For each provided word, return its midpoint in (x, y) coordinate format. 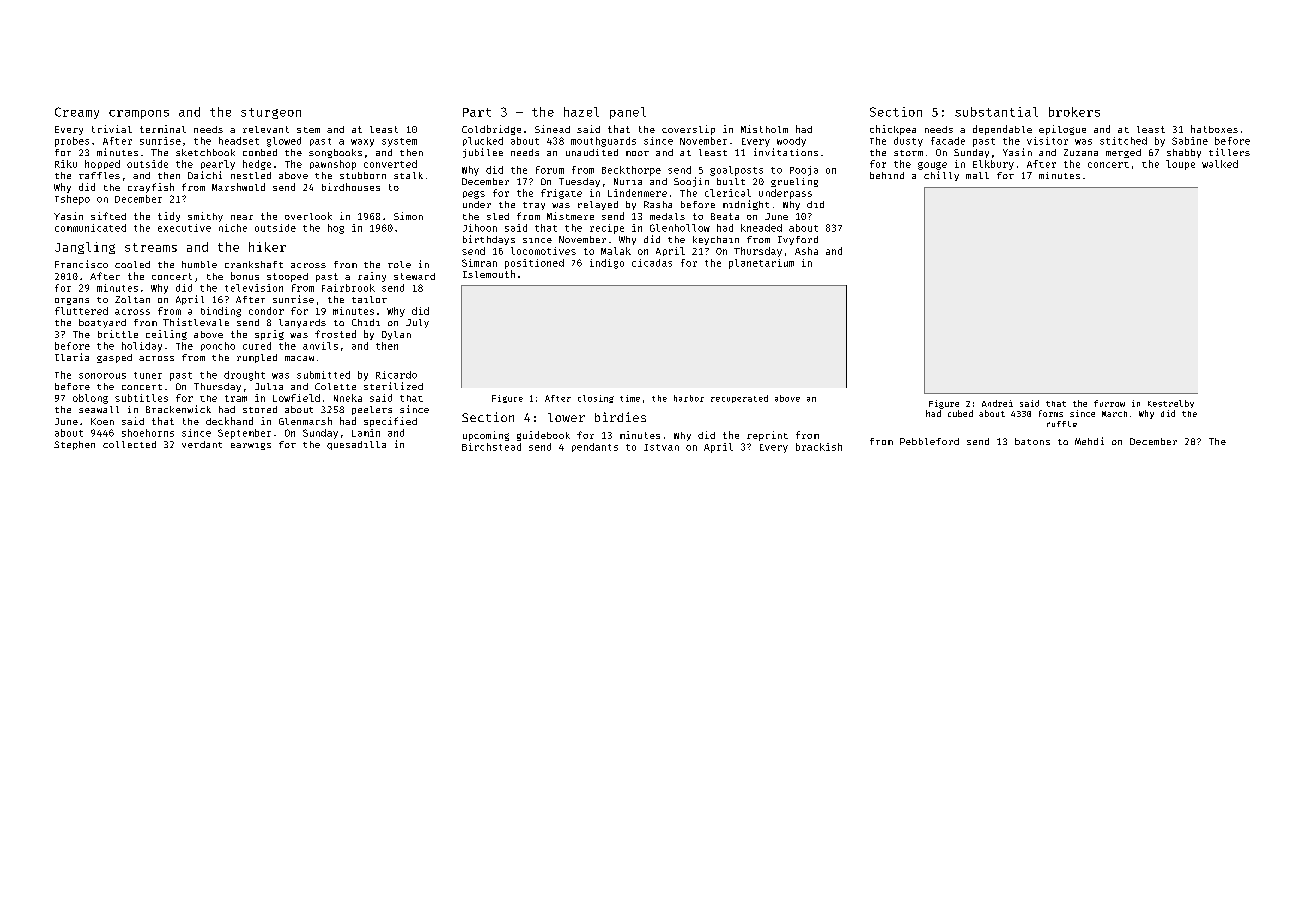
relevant (266, 129)
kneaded (761, 228)
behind (887, 175)
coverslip (688, 130)
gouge (932, 166)
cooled (132, 264)
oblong (90, 399)
